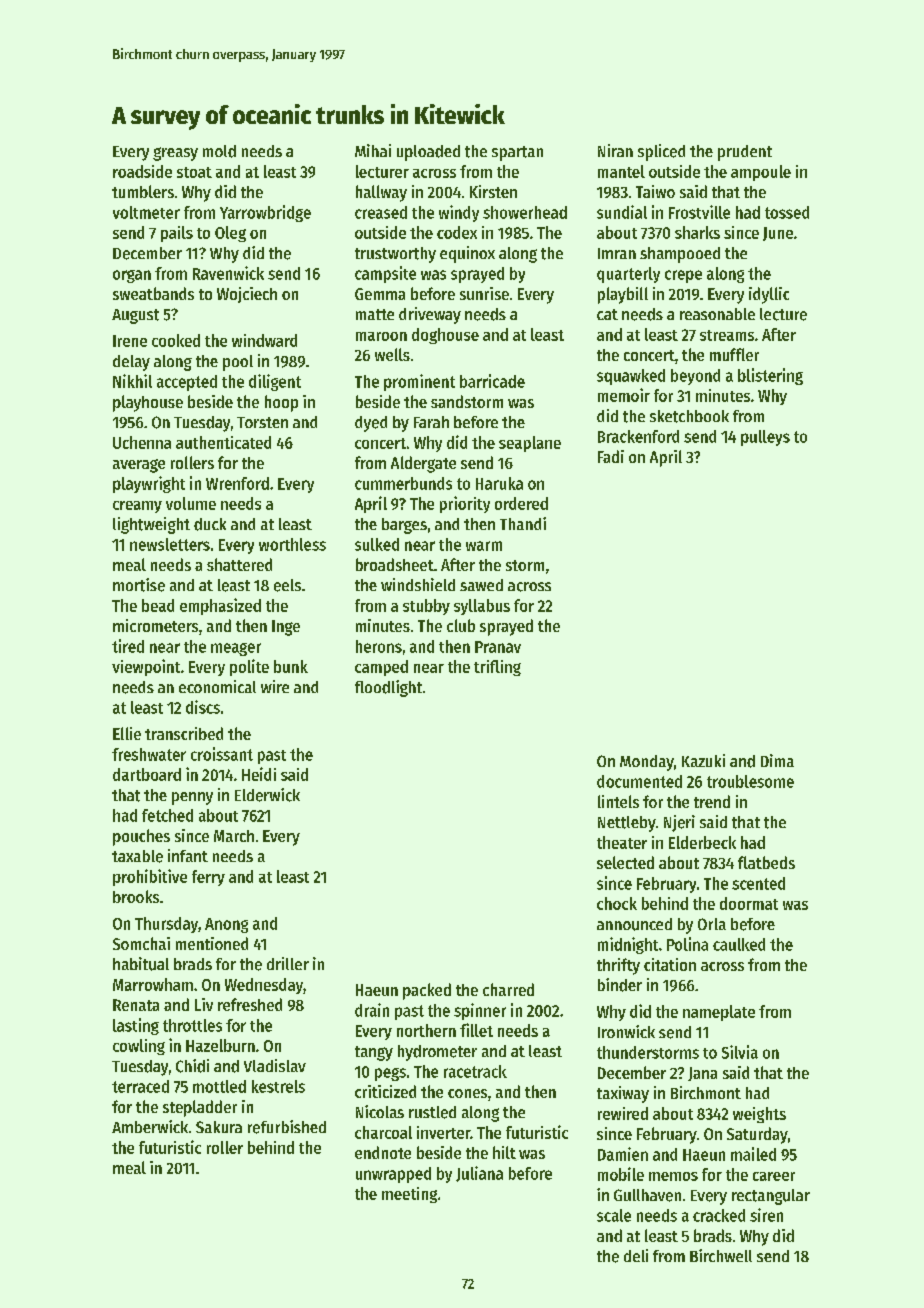 The width and height of the screenshot is (924, 1308). What do you see at coordinates (234, 836) in the screenshot?
I see `March` at bounding box center [234, 836].
